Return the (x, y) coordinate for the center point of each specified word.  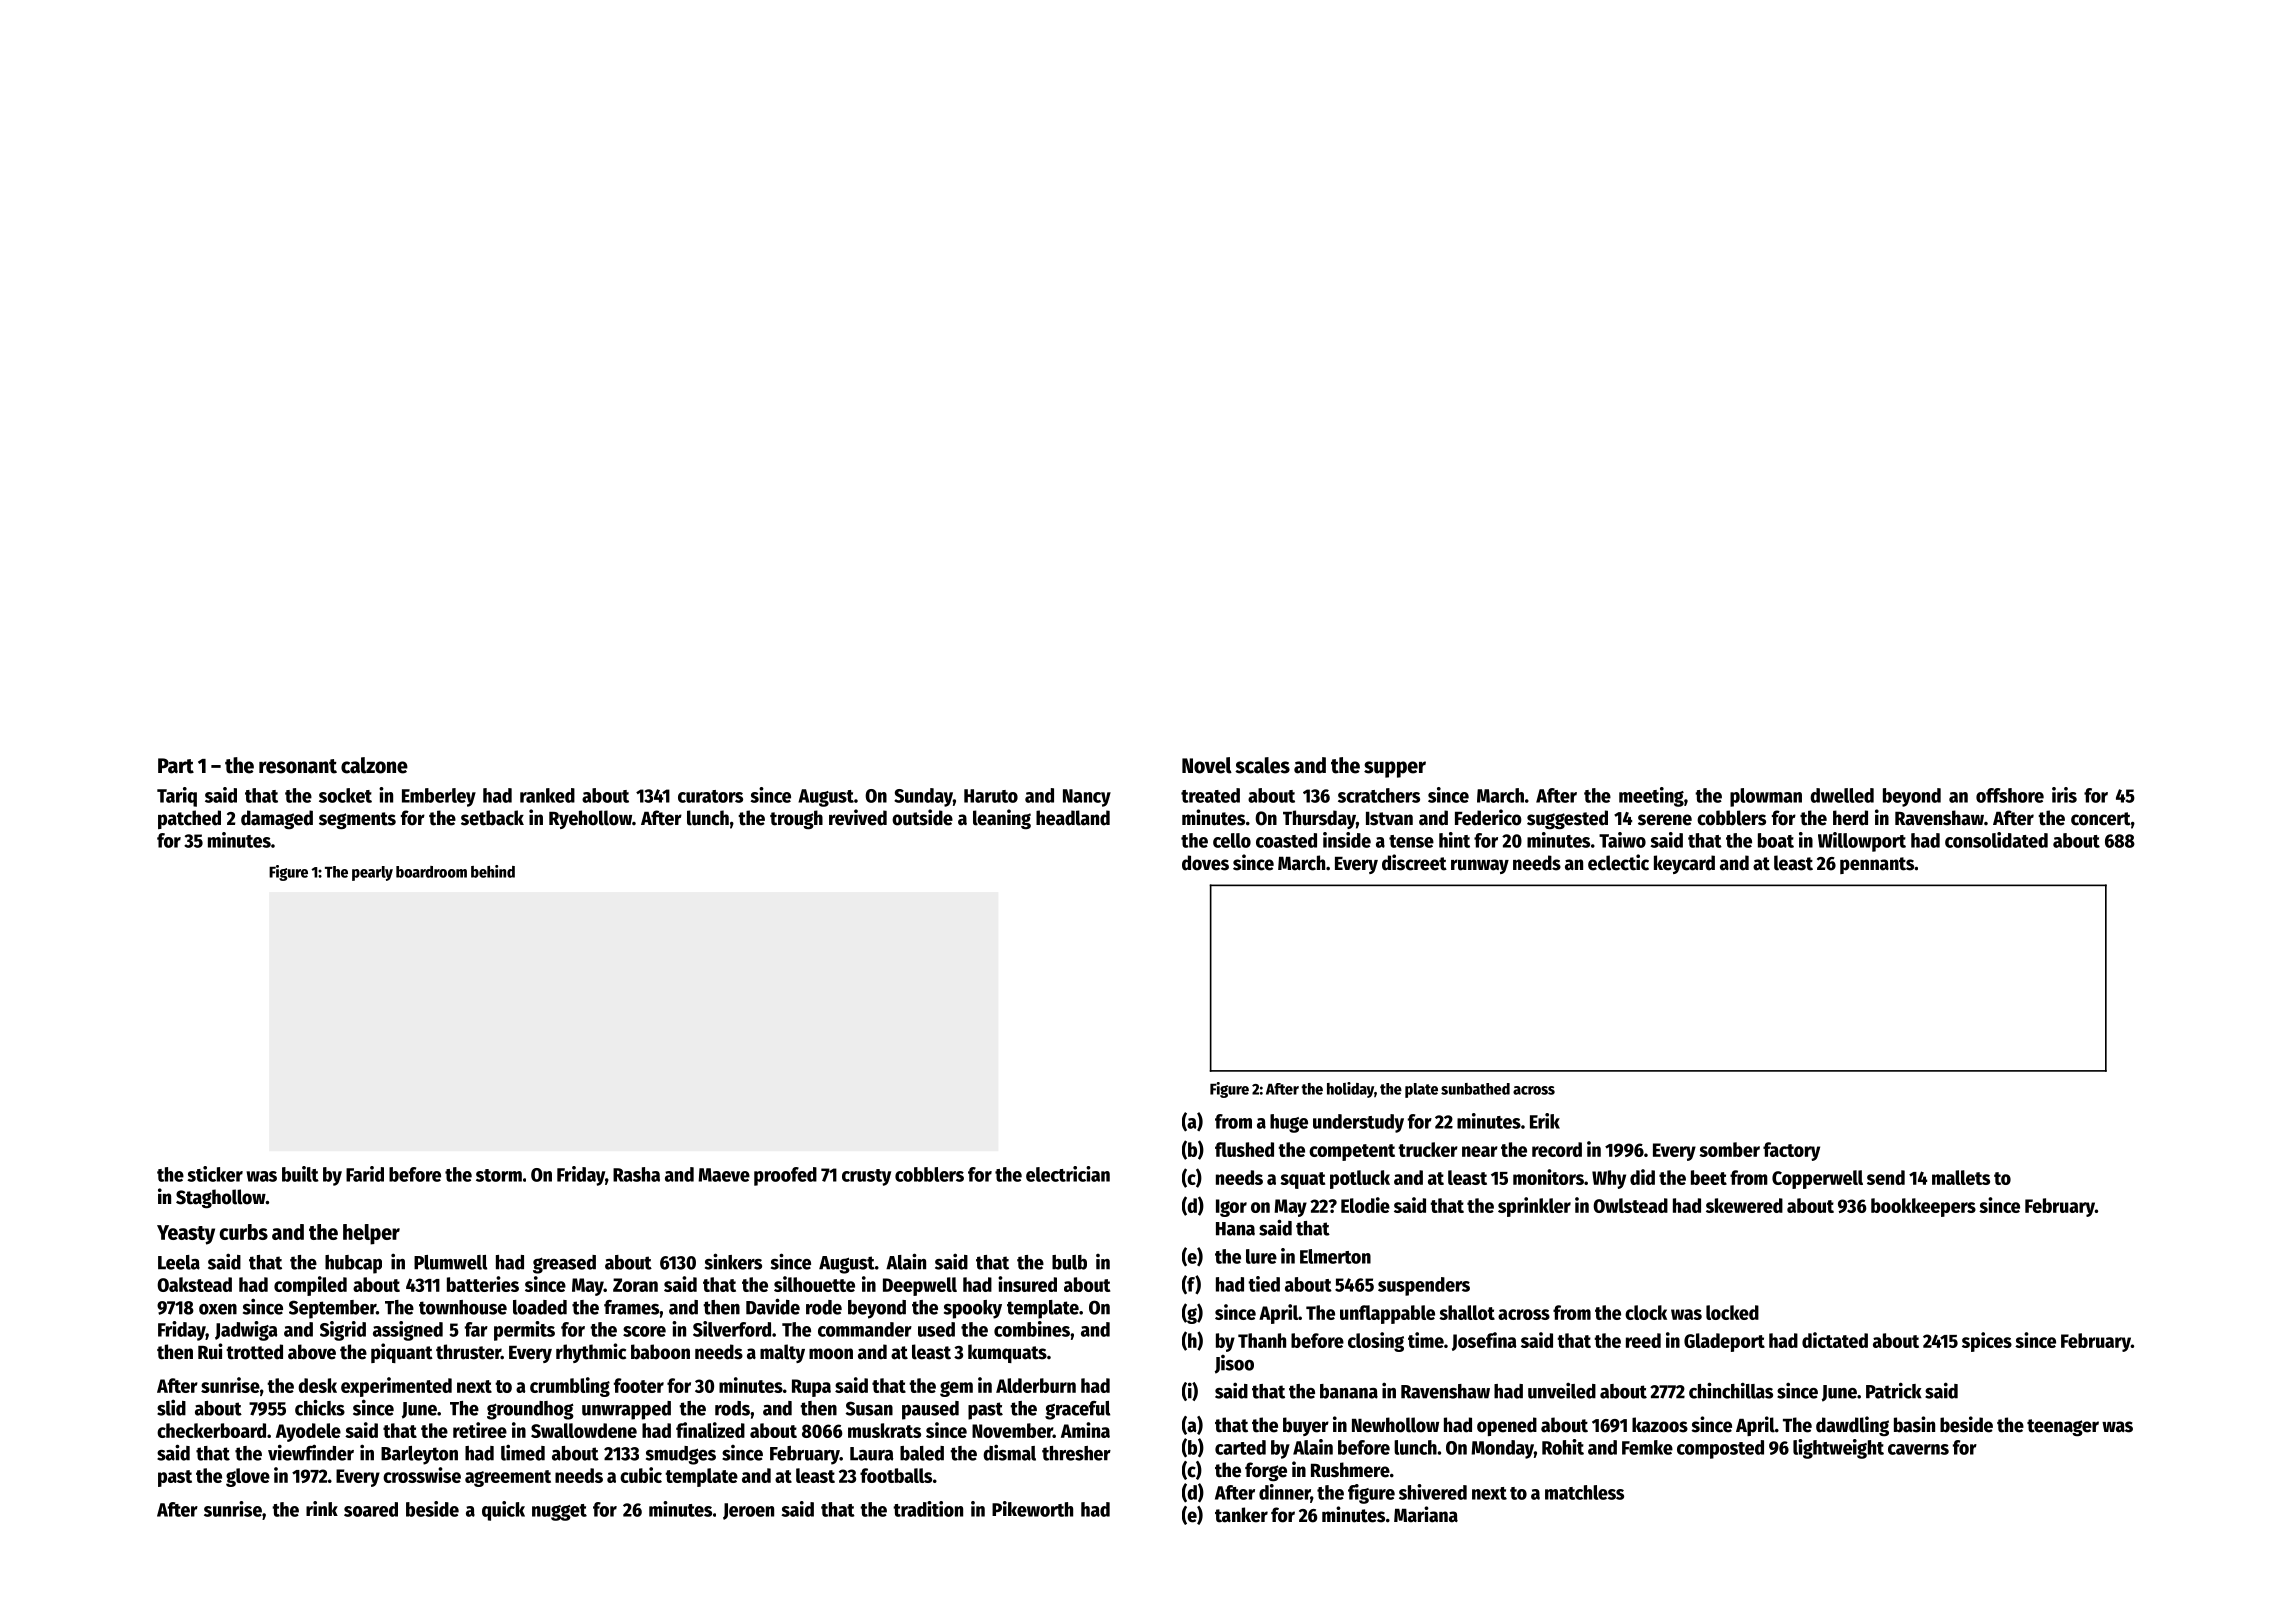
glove (248, 1477)
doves (1205, 863)
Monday (1502, 1449)
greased (564, 1264)
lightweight (1838, 1449)
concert (2101, 819)
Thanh (1262, 1340)
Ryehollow (590, 819)
